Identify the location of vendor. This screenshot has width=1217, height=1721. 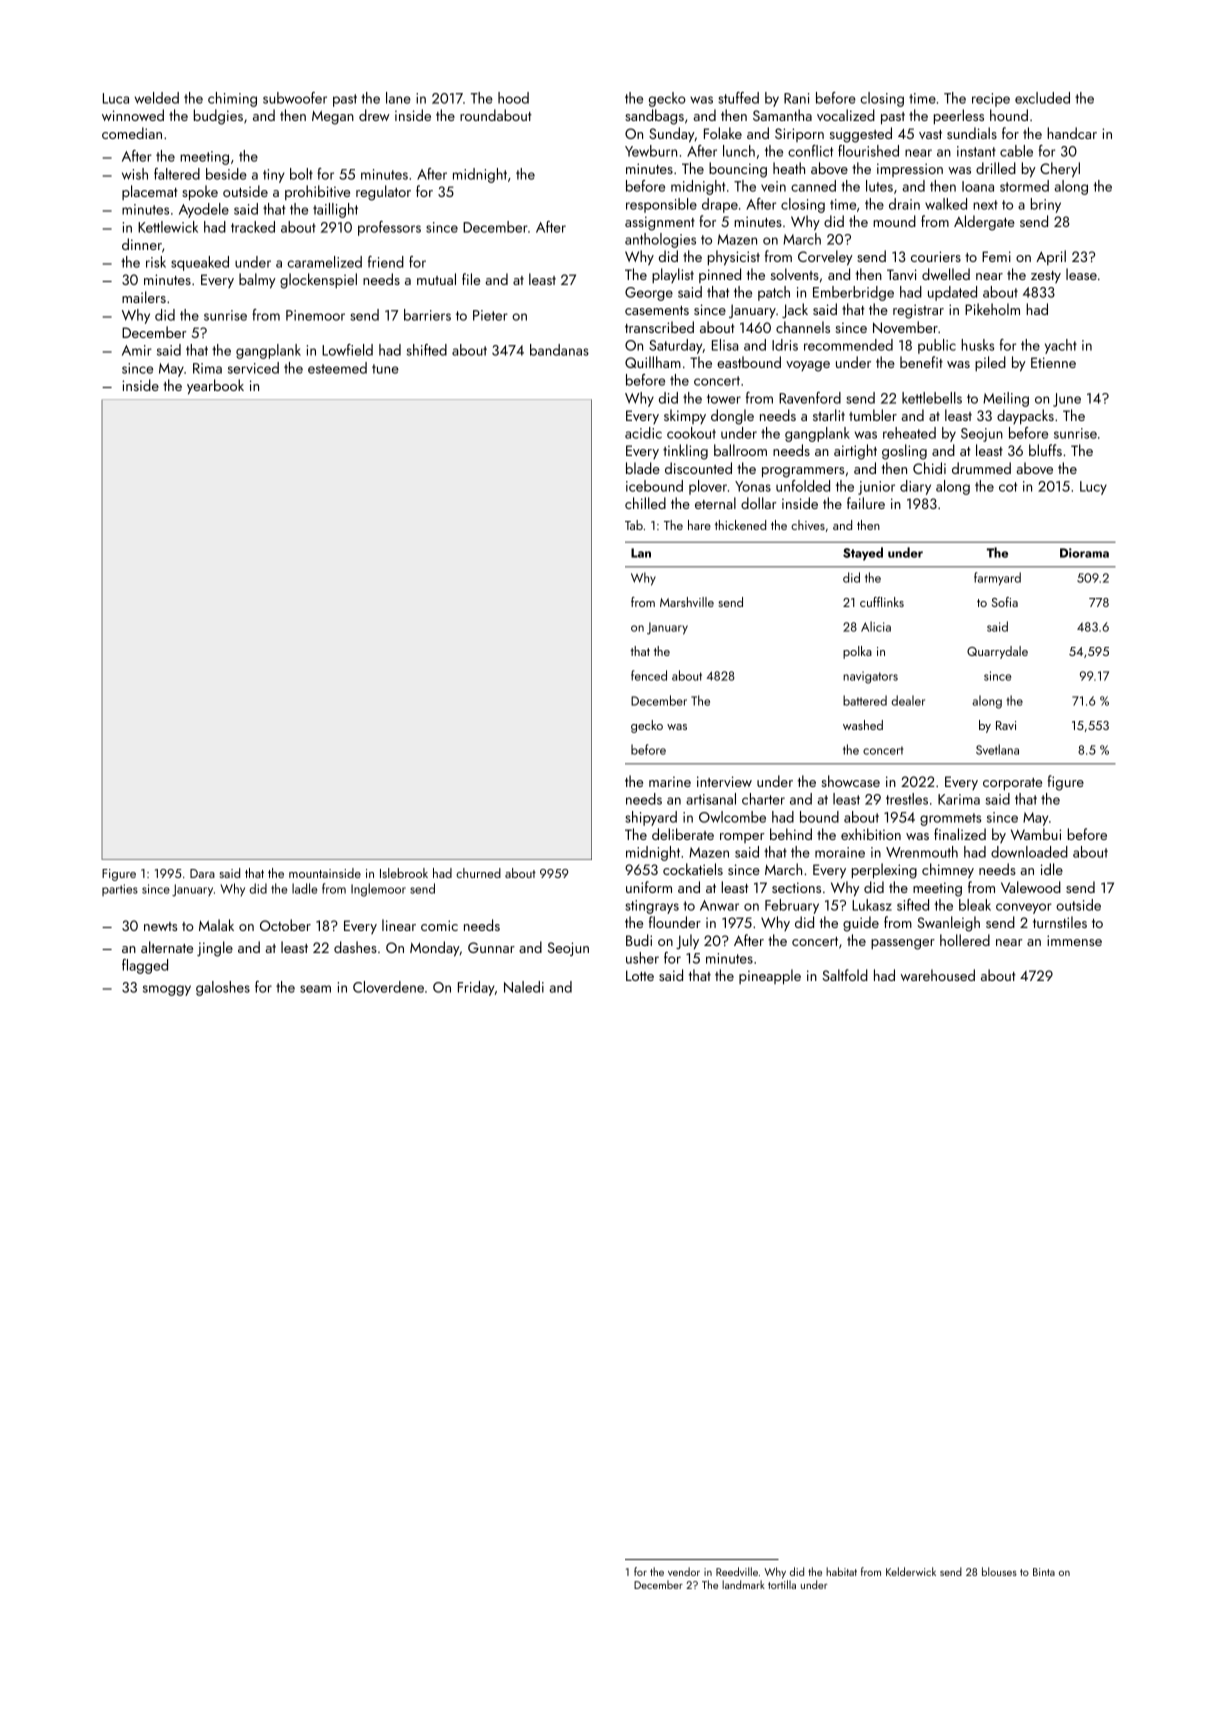
(684, 1571).
